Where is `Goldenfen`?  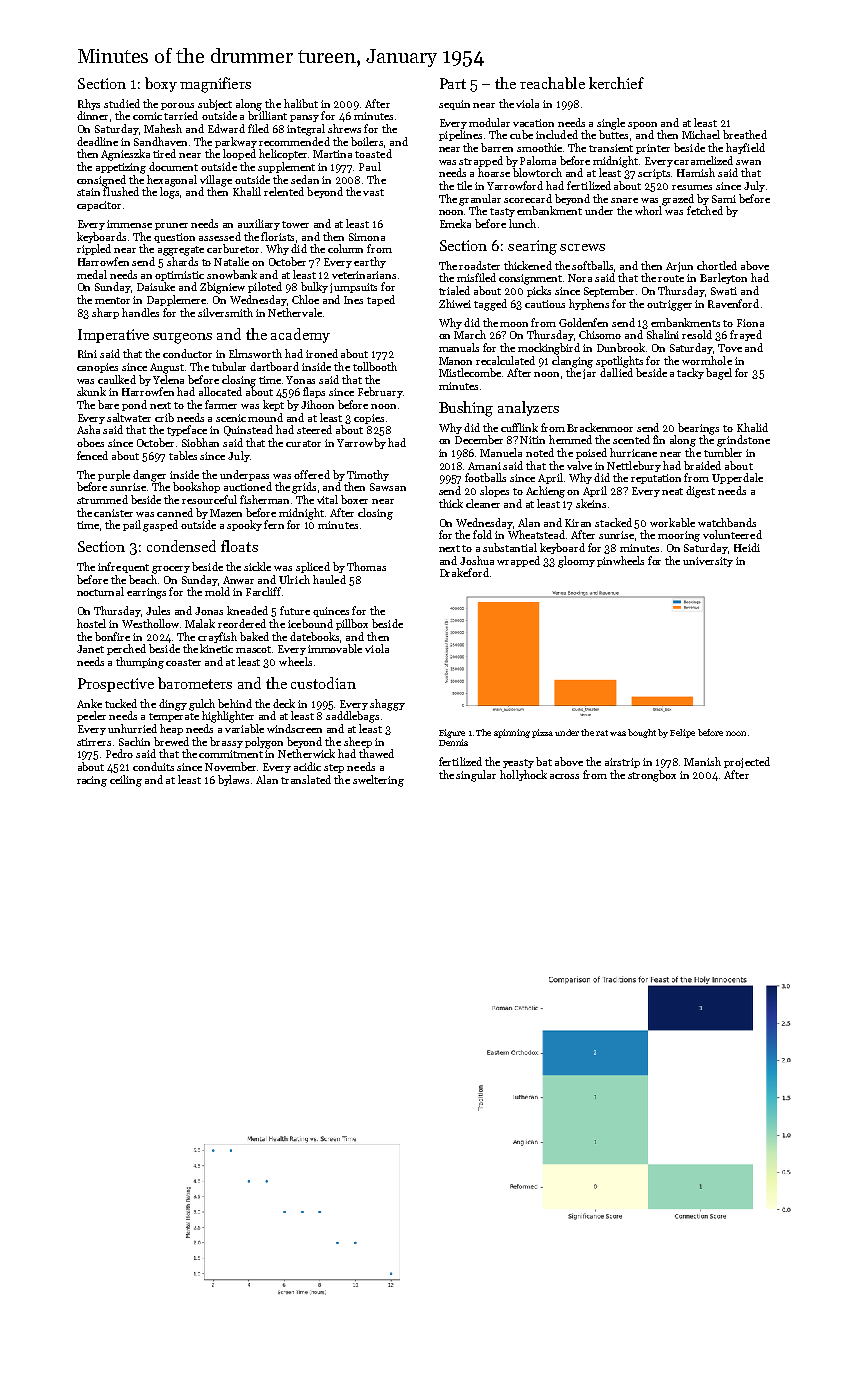 Goldenfen is located at coordinates (583, 322).
